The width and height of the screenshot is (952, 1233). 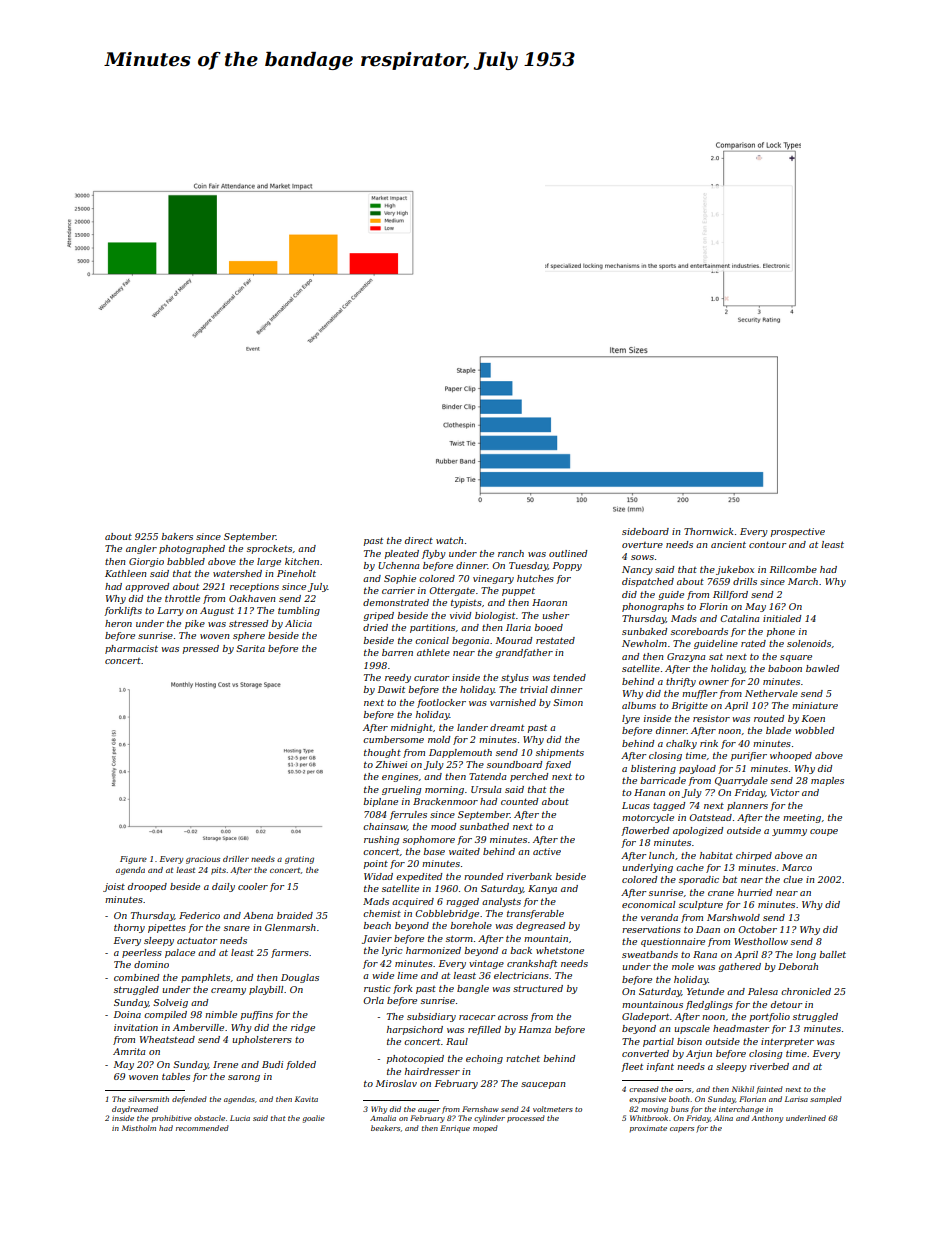 I want to click on gracious, so click(x=203, y=860).
